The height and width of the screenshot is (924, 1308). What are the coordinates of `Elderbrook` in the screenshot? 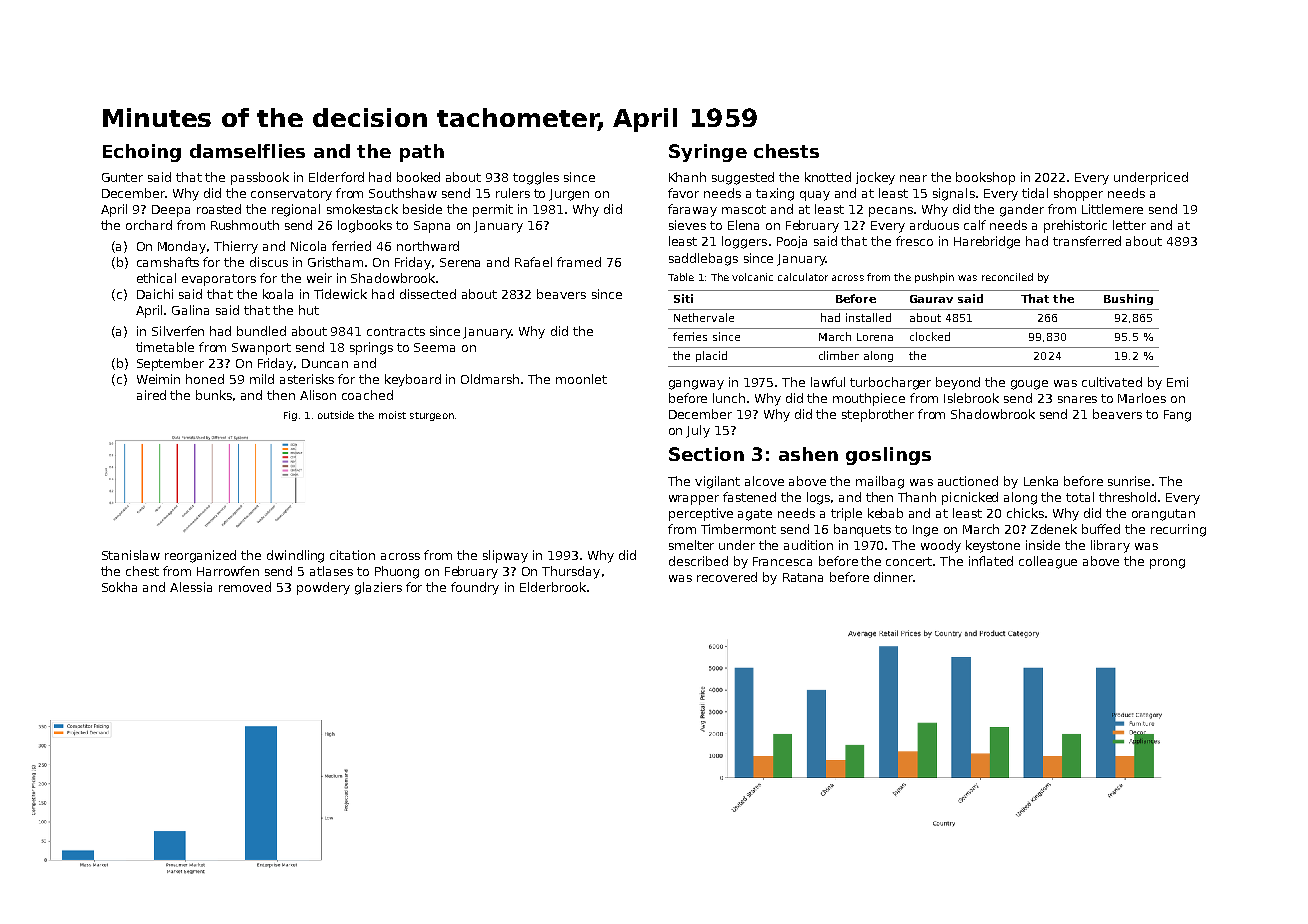 It's located at (553, 587).
